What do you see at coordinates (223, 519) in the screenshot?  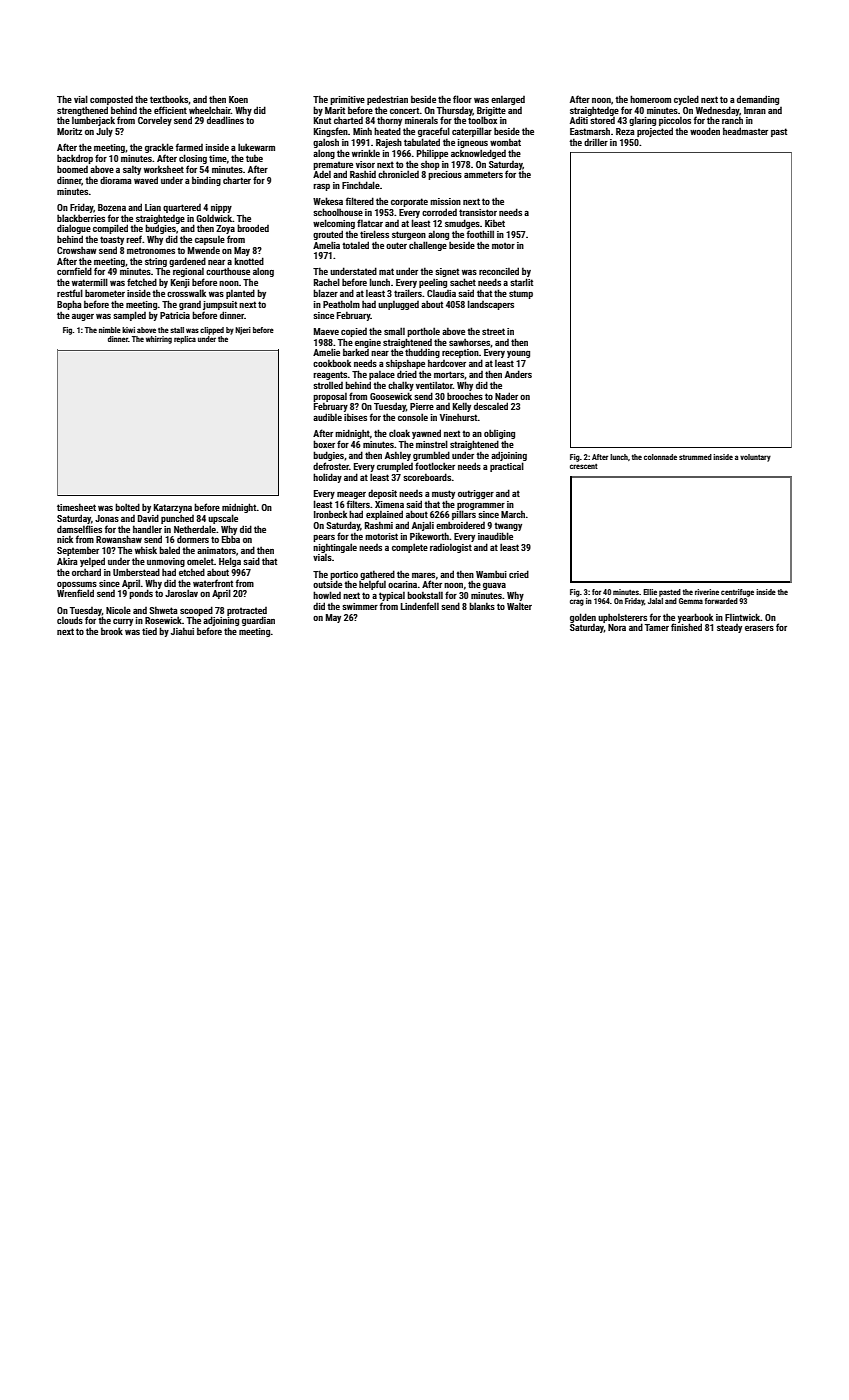 I see `upscale` at bounding box center [223, 519].
